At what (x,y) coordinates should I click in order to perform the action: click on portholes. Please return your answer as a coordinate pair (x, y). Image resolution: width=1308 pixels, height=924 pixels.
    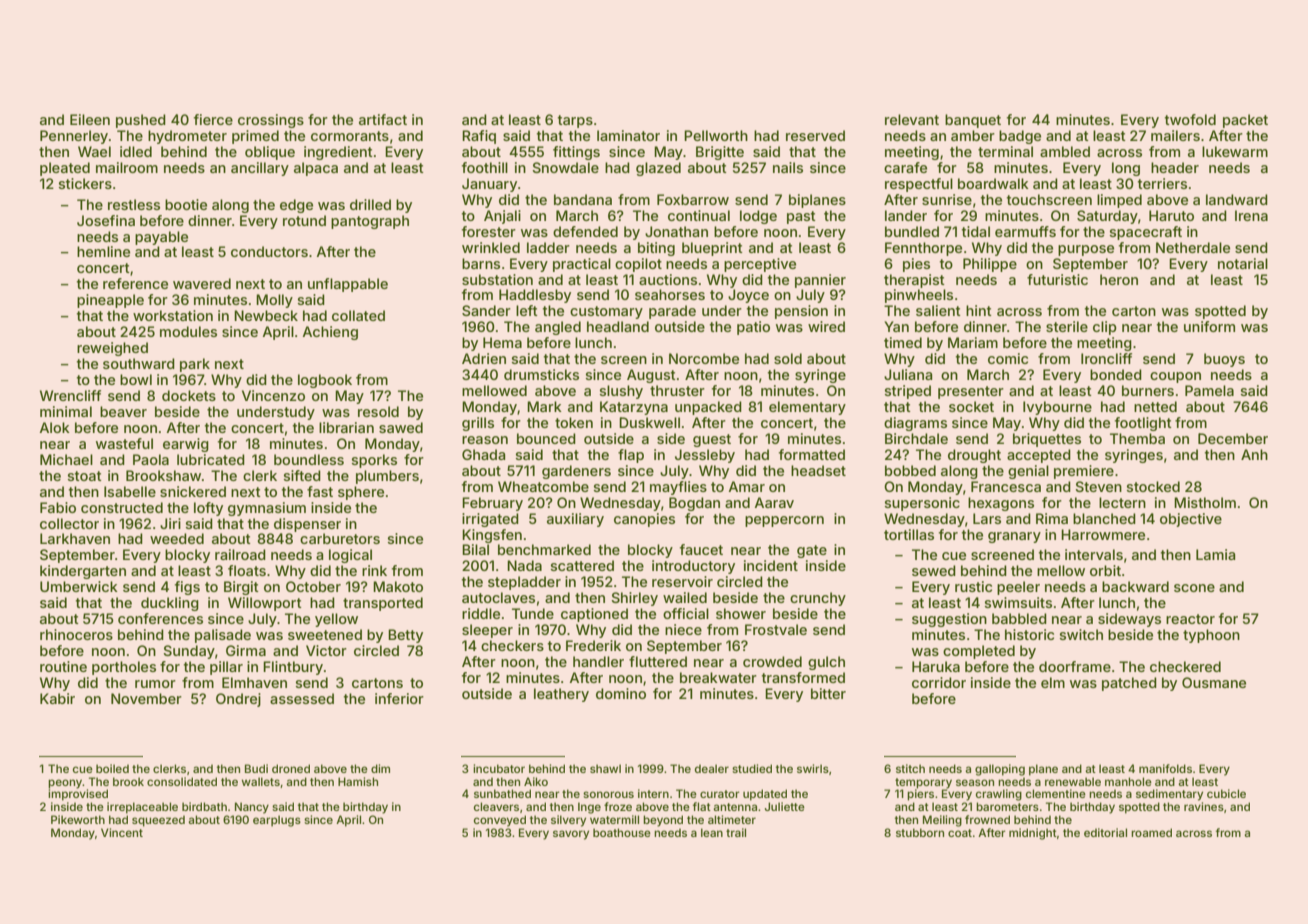
    Looking at the image, I should click on (124, 668).
